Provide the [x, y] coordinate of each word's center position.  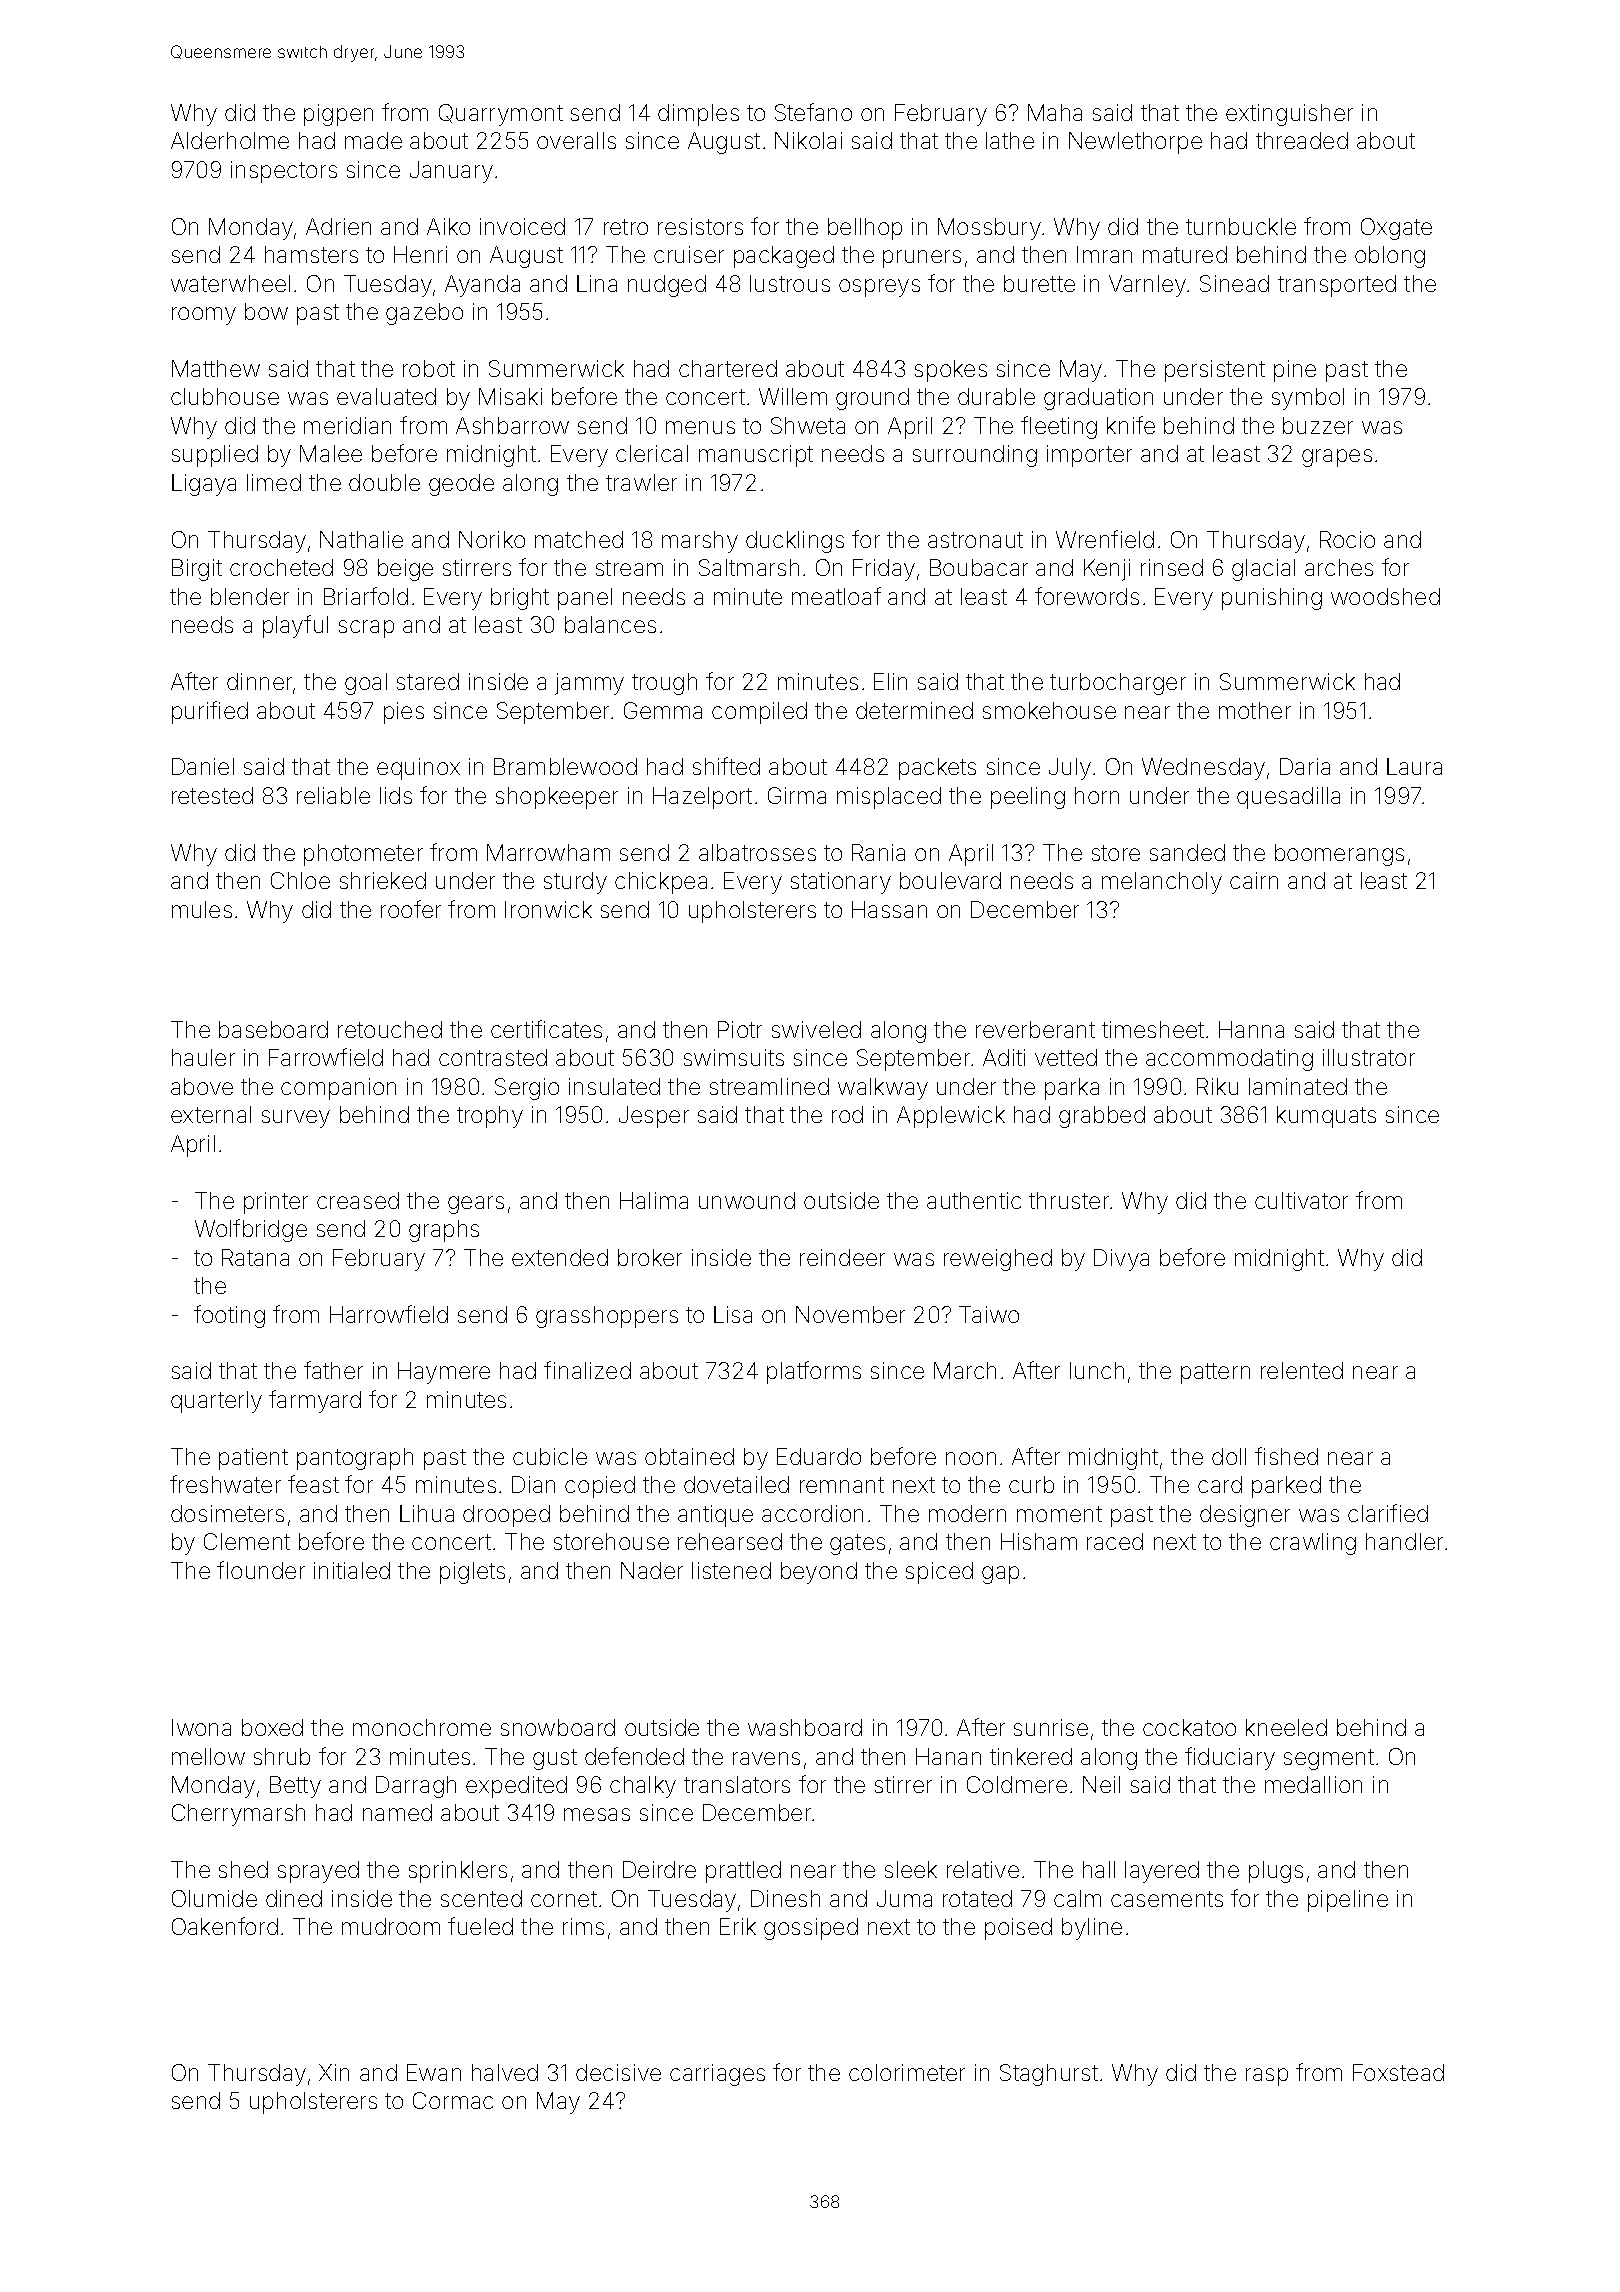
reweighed [998, 1260]
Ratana [255, 1257]
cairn [1254, 880]
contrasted [493, 1057]
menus [700, 427]
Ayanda [482, 286]
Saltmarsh [749, 567]
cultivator [1301, 1200]
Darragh [416, 1787]
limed [274, 482]
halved [505, 2072]
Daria [1305, 766]
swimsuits [734, 1057]
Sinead [1234, 283]
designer [1245, 1516]
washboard [805, 1727]
